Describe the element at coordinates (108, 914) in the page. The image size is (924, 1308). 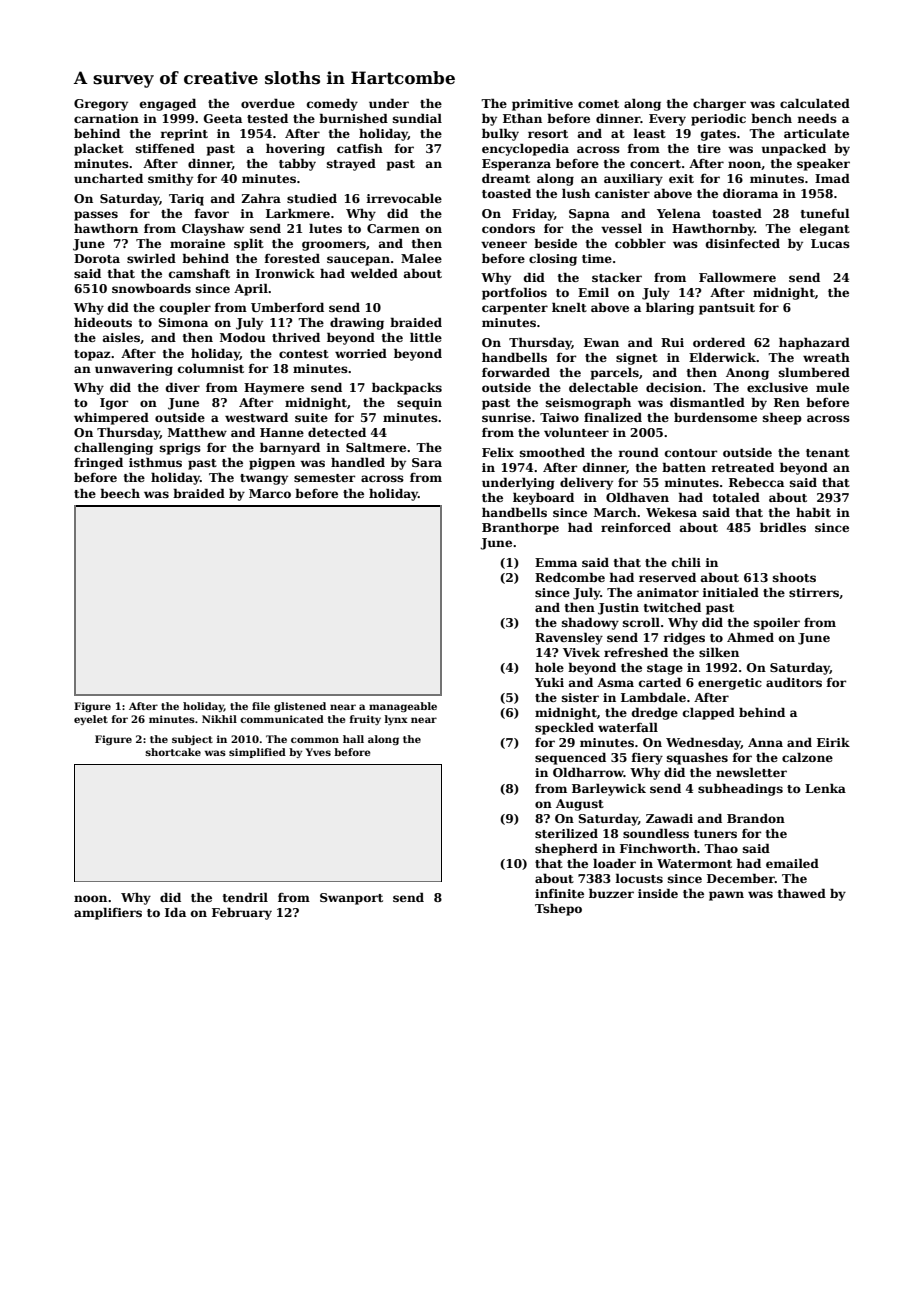
I see `amplifiers` at that location.
